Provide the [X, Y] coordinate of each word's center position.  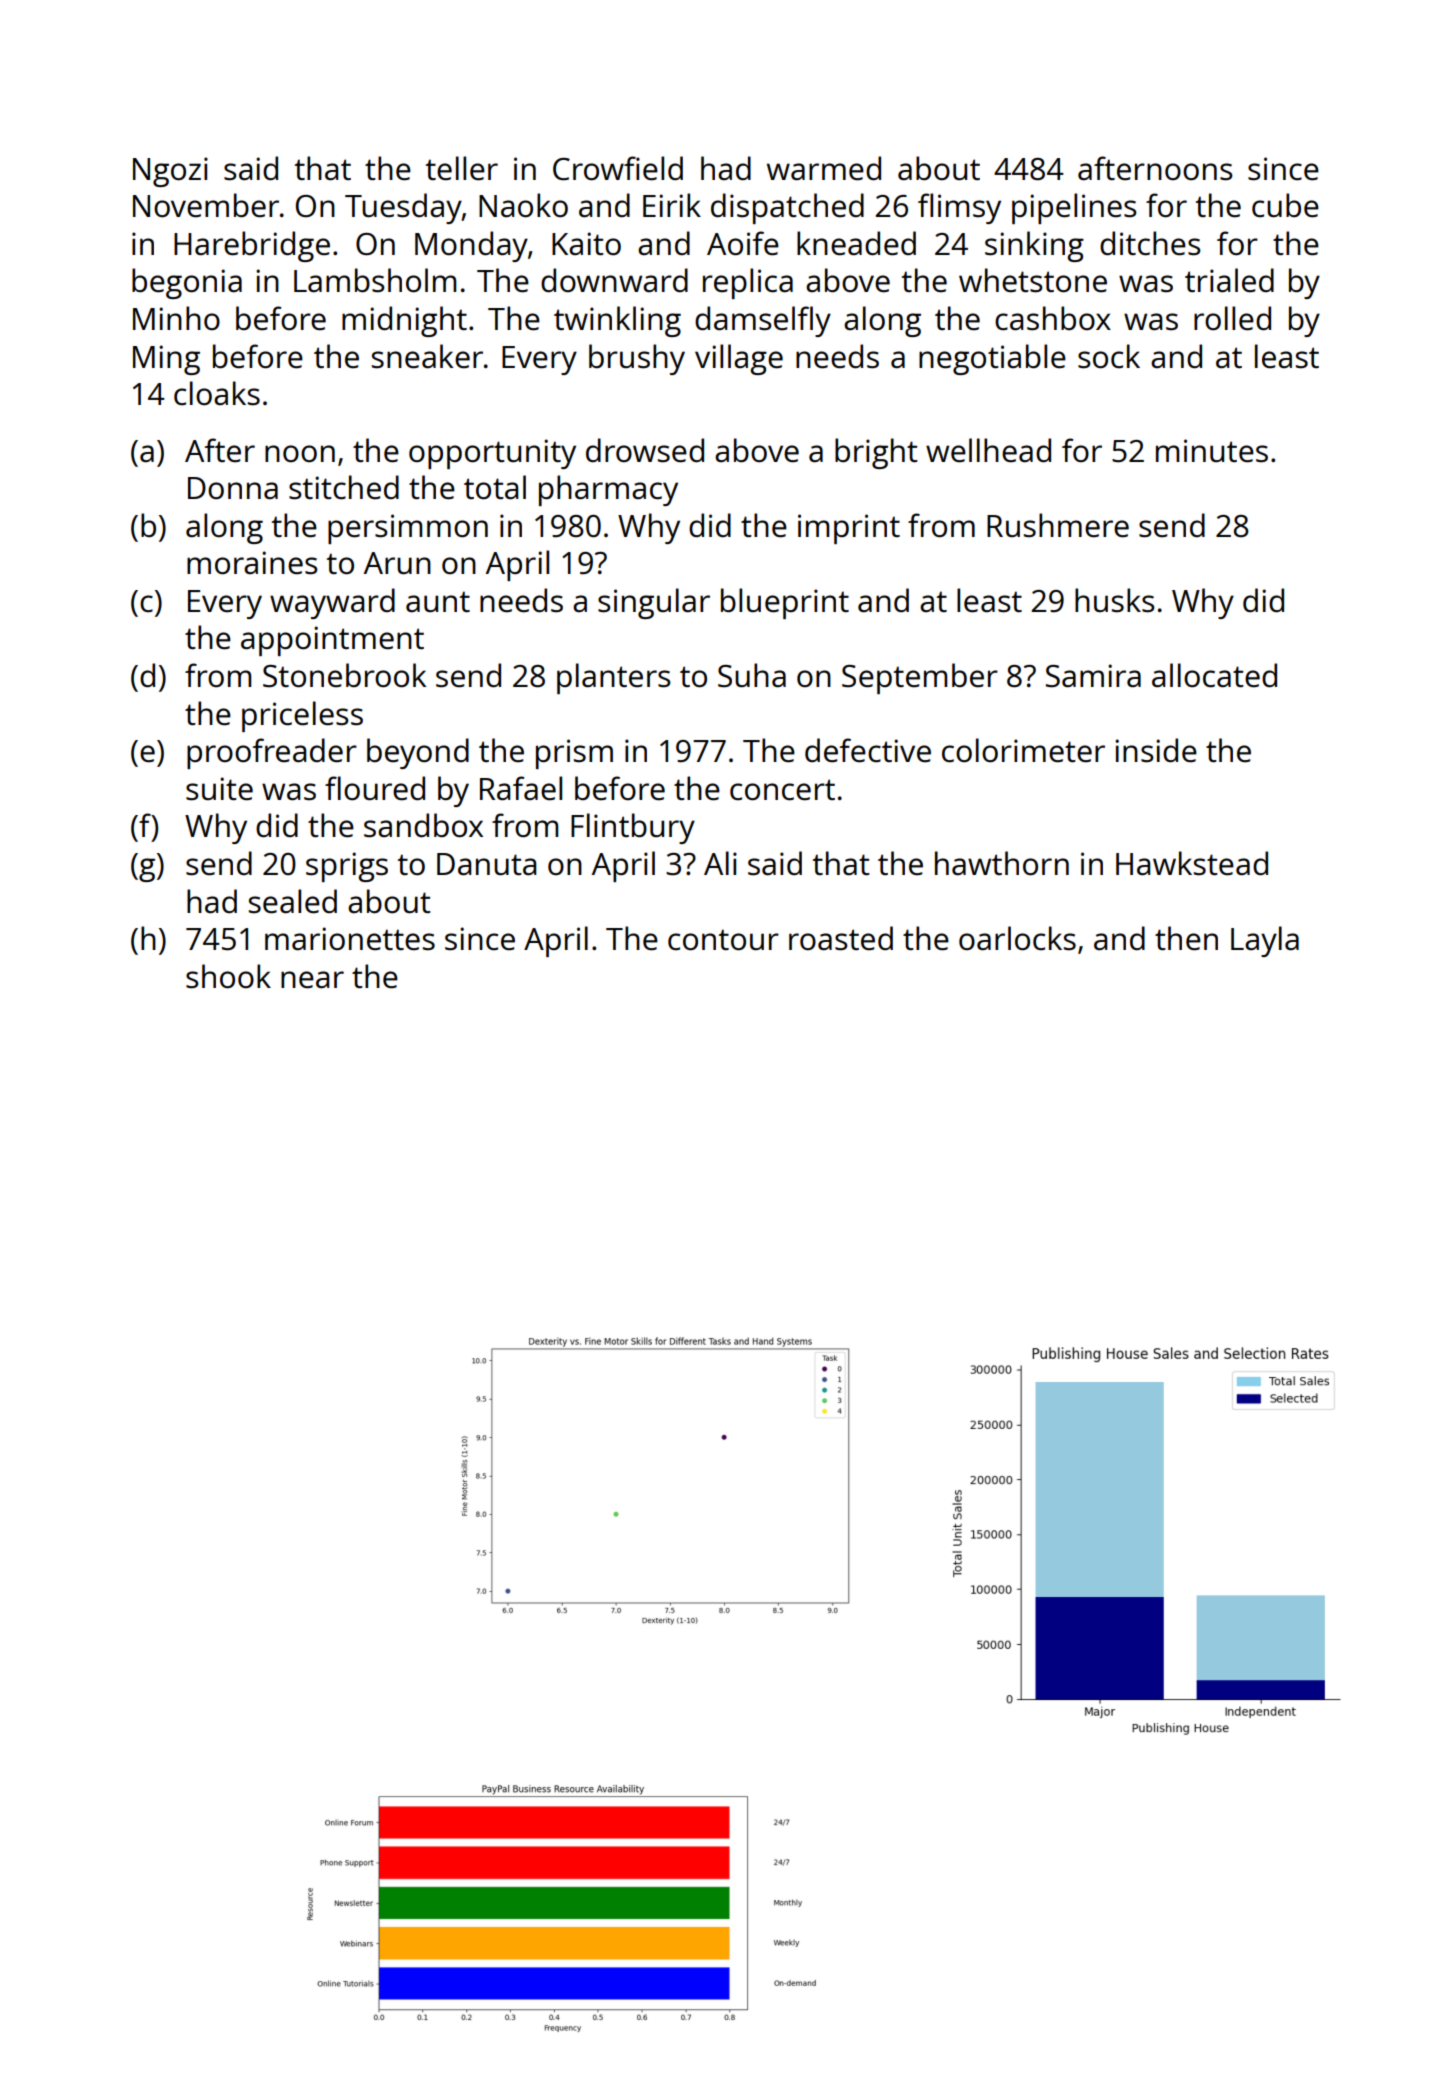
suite [219, 789]
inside [1156, 750]
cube [1285, 205]
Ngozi [170, 172]
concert [782, 790]
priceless [302, 716]
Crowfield [618, 168]
